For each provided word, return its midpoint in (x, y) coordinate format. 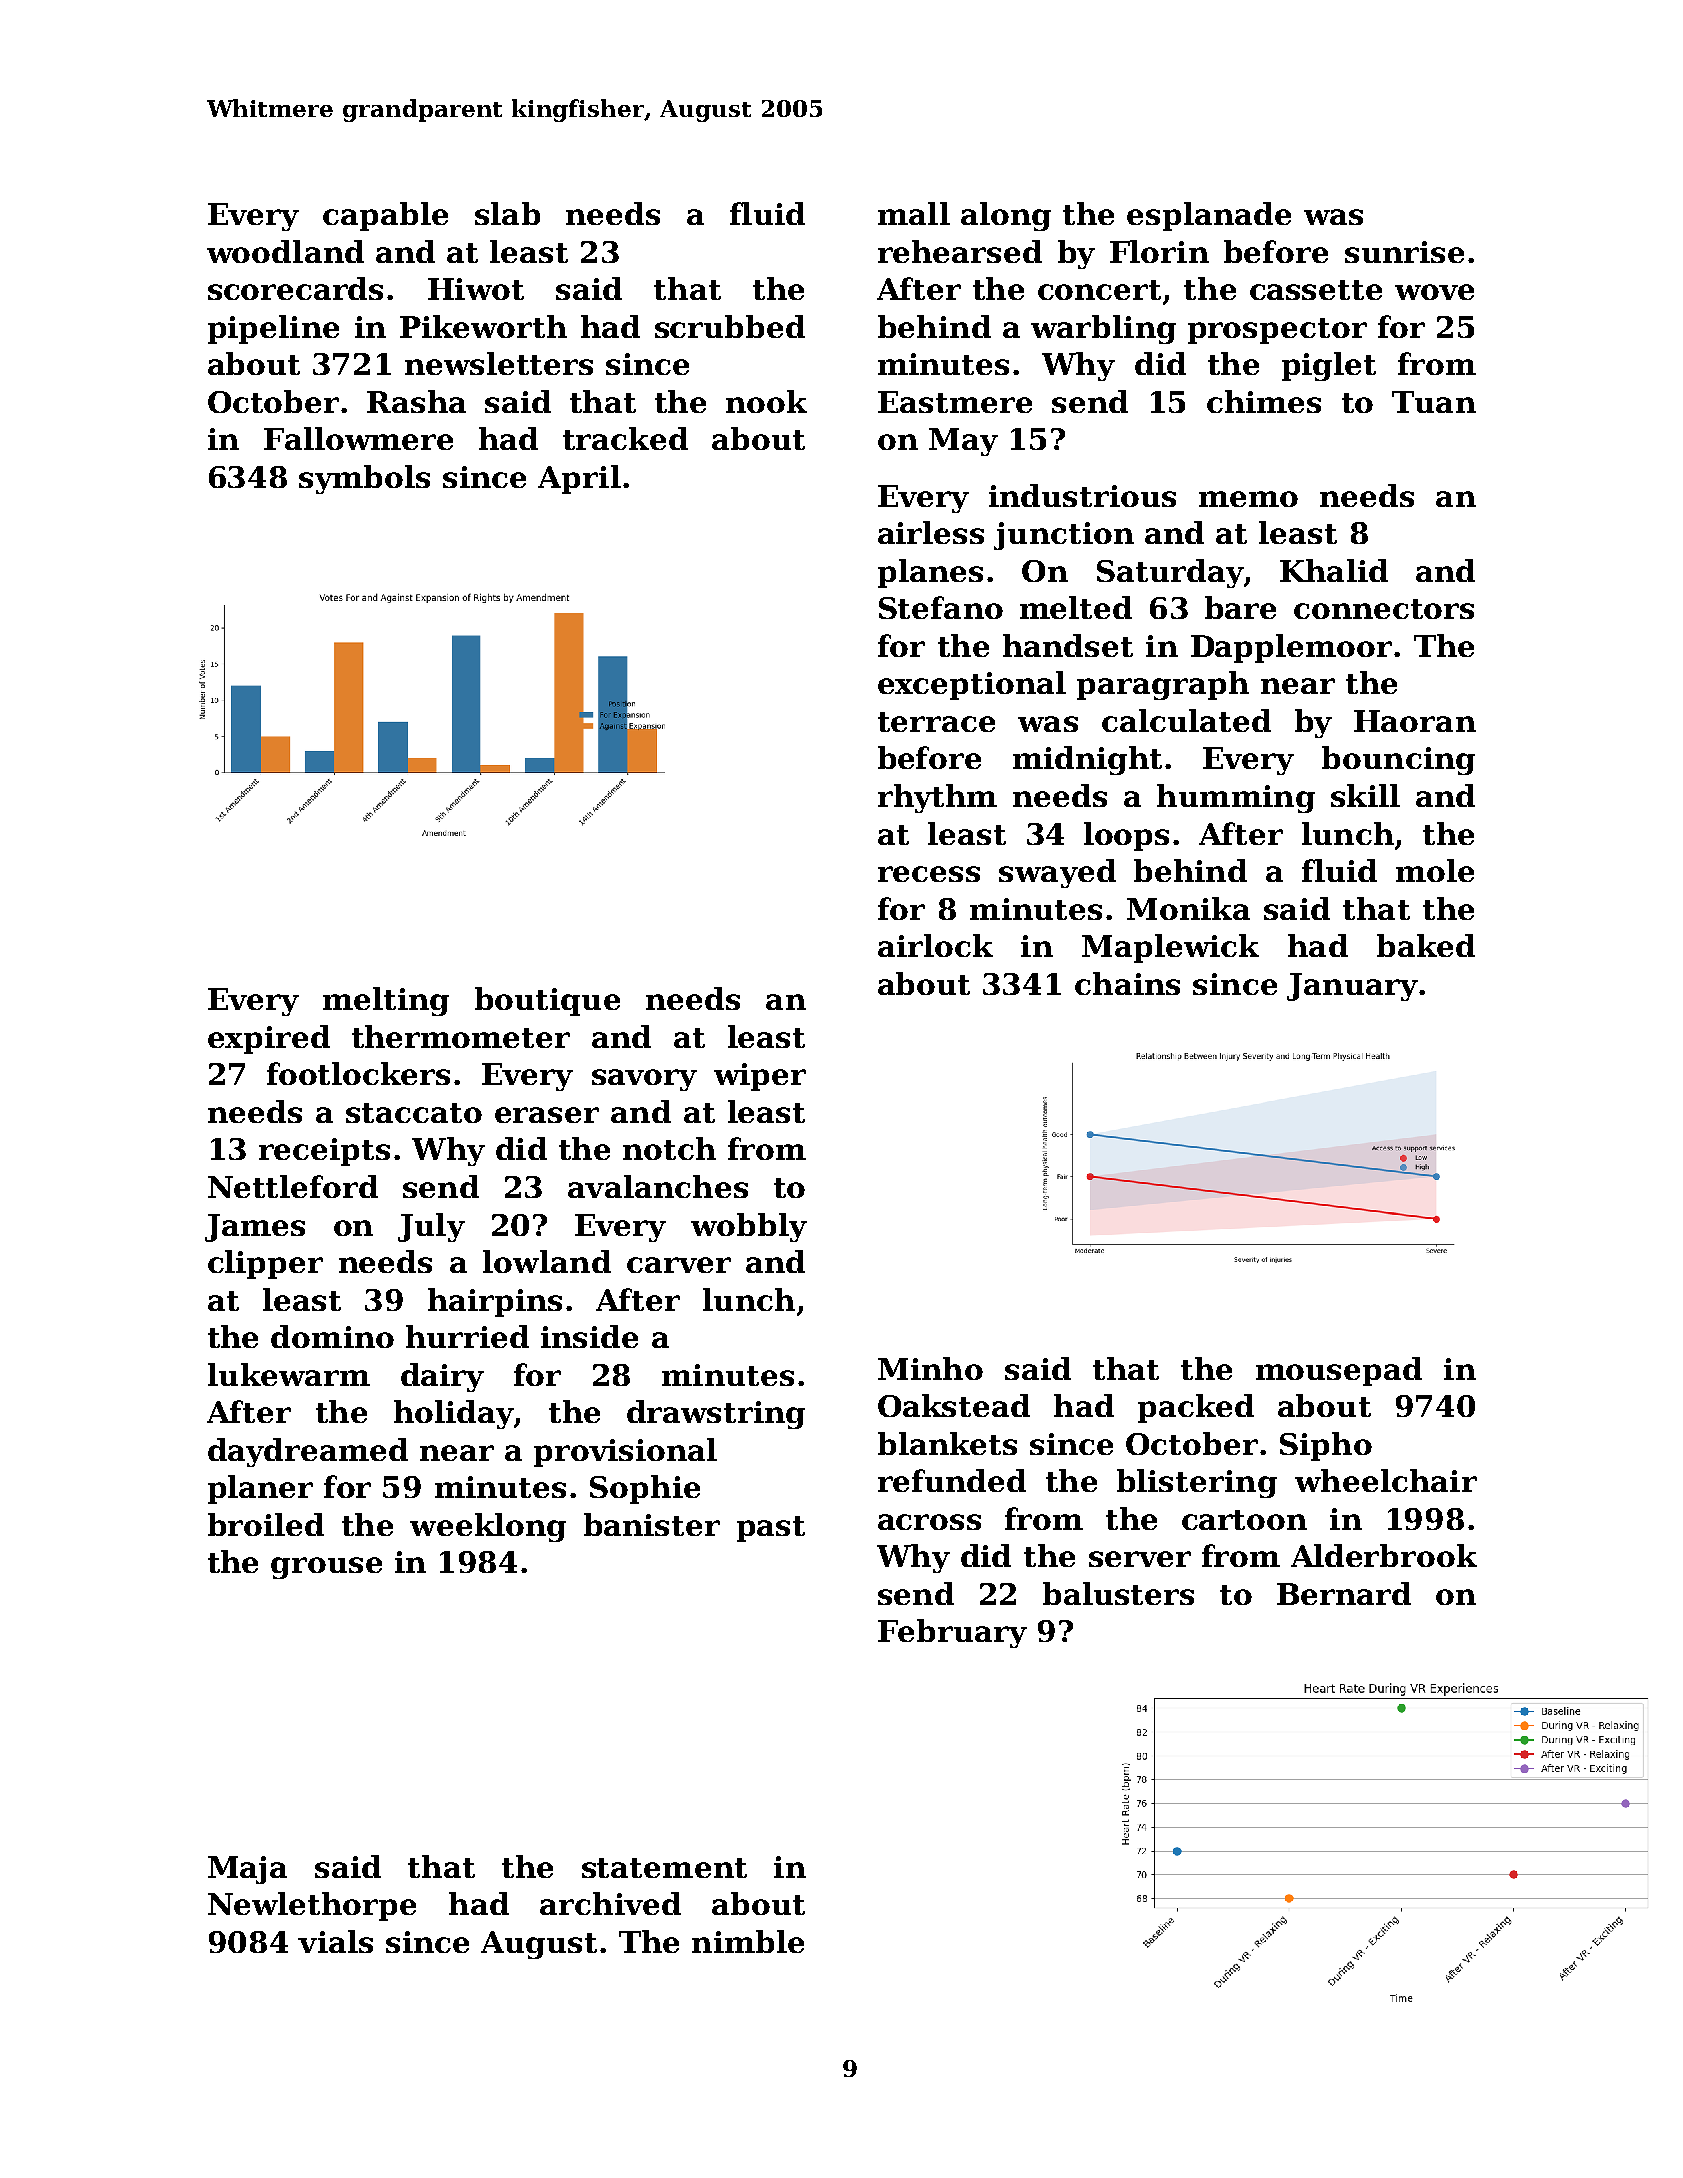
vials (335, 1941)
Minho (930, 1368)
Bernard (1344, 1593)
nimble (748, 1941)
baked (1426, 945)
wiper (760, 1077)
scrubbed (730, 326)
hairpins (495, 1302)
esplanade (1209, 216)
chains (1127, 983)
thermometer (461, 1036)
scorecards (295, 288)
